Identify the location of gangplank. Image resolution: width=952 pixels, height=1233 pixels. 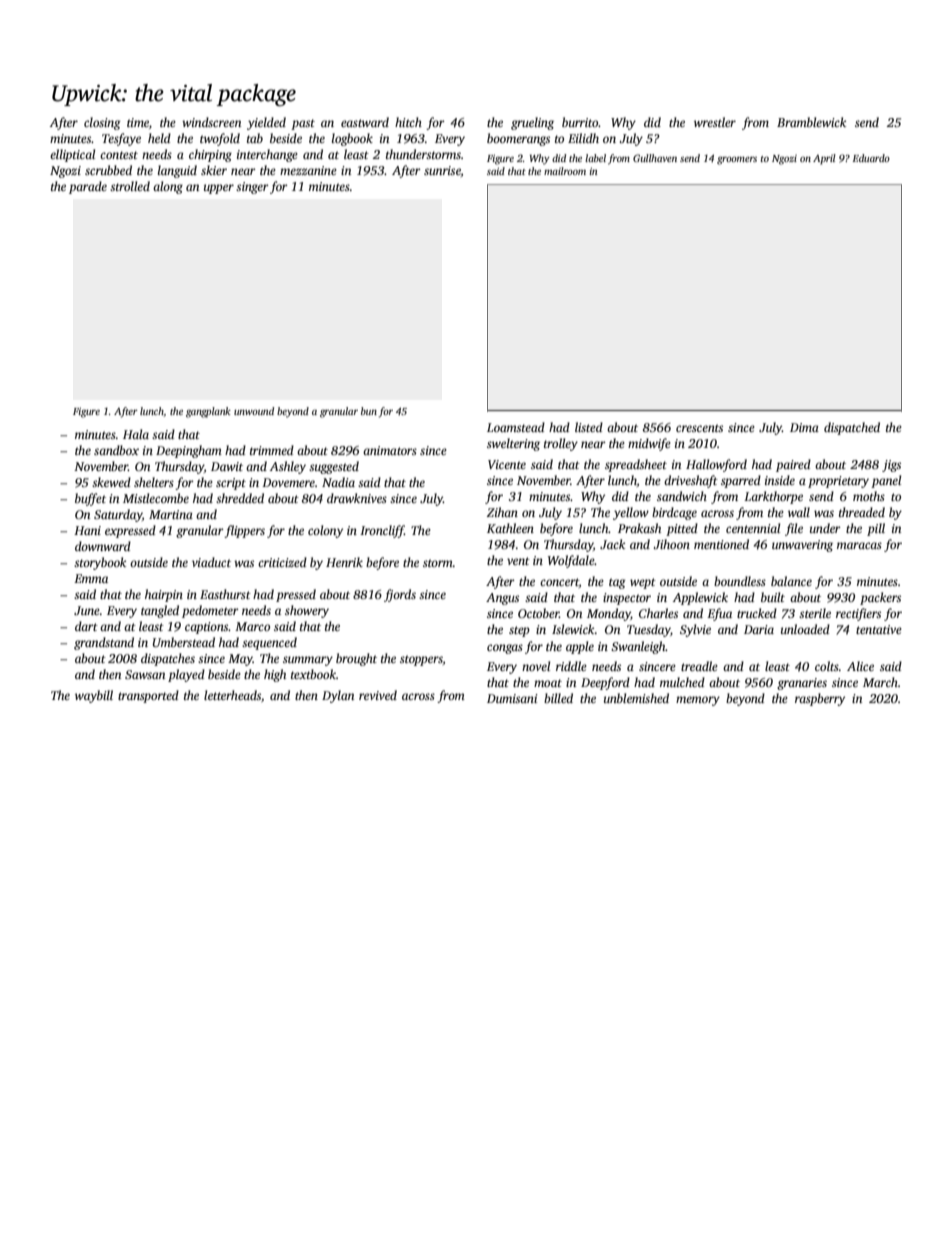
(208, 412).
